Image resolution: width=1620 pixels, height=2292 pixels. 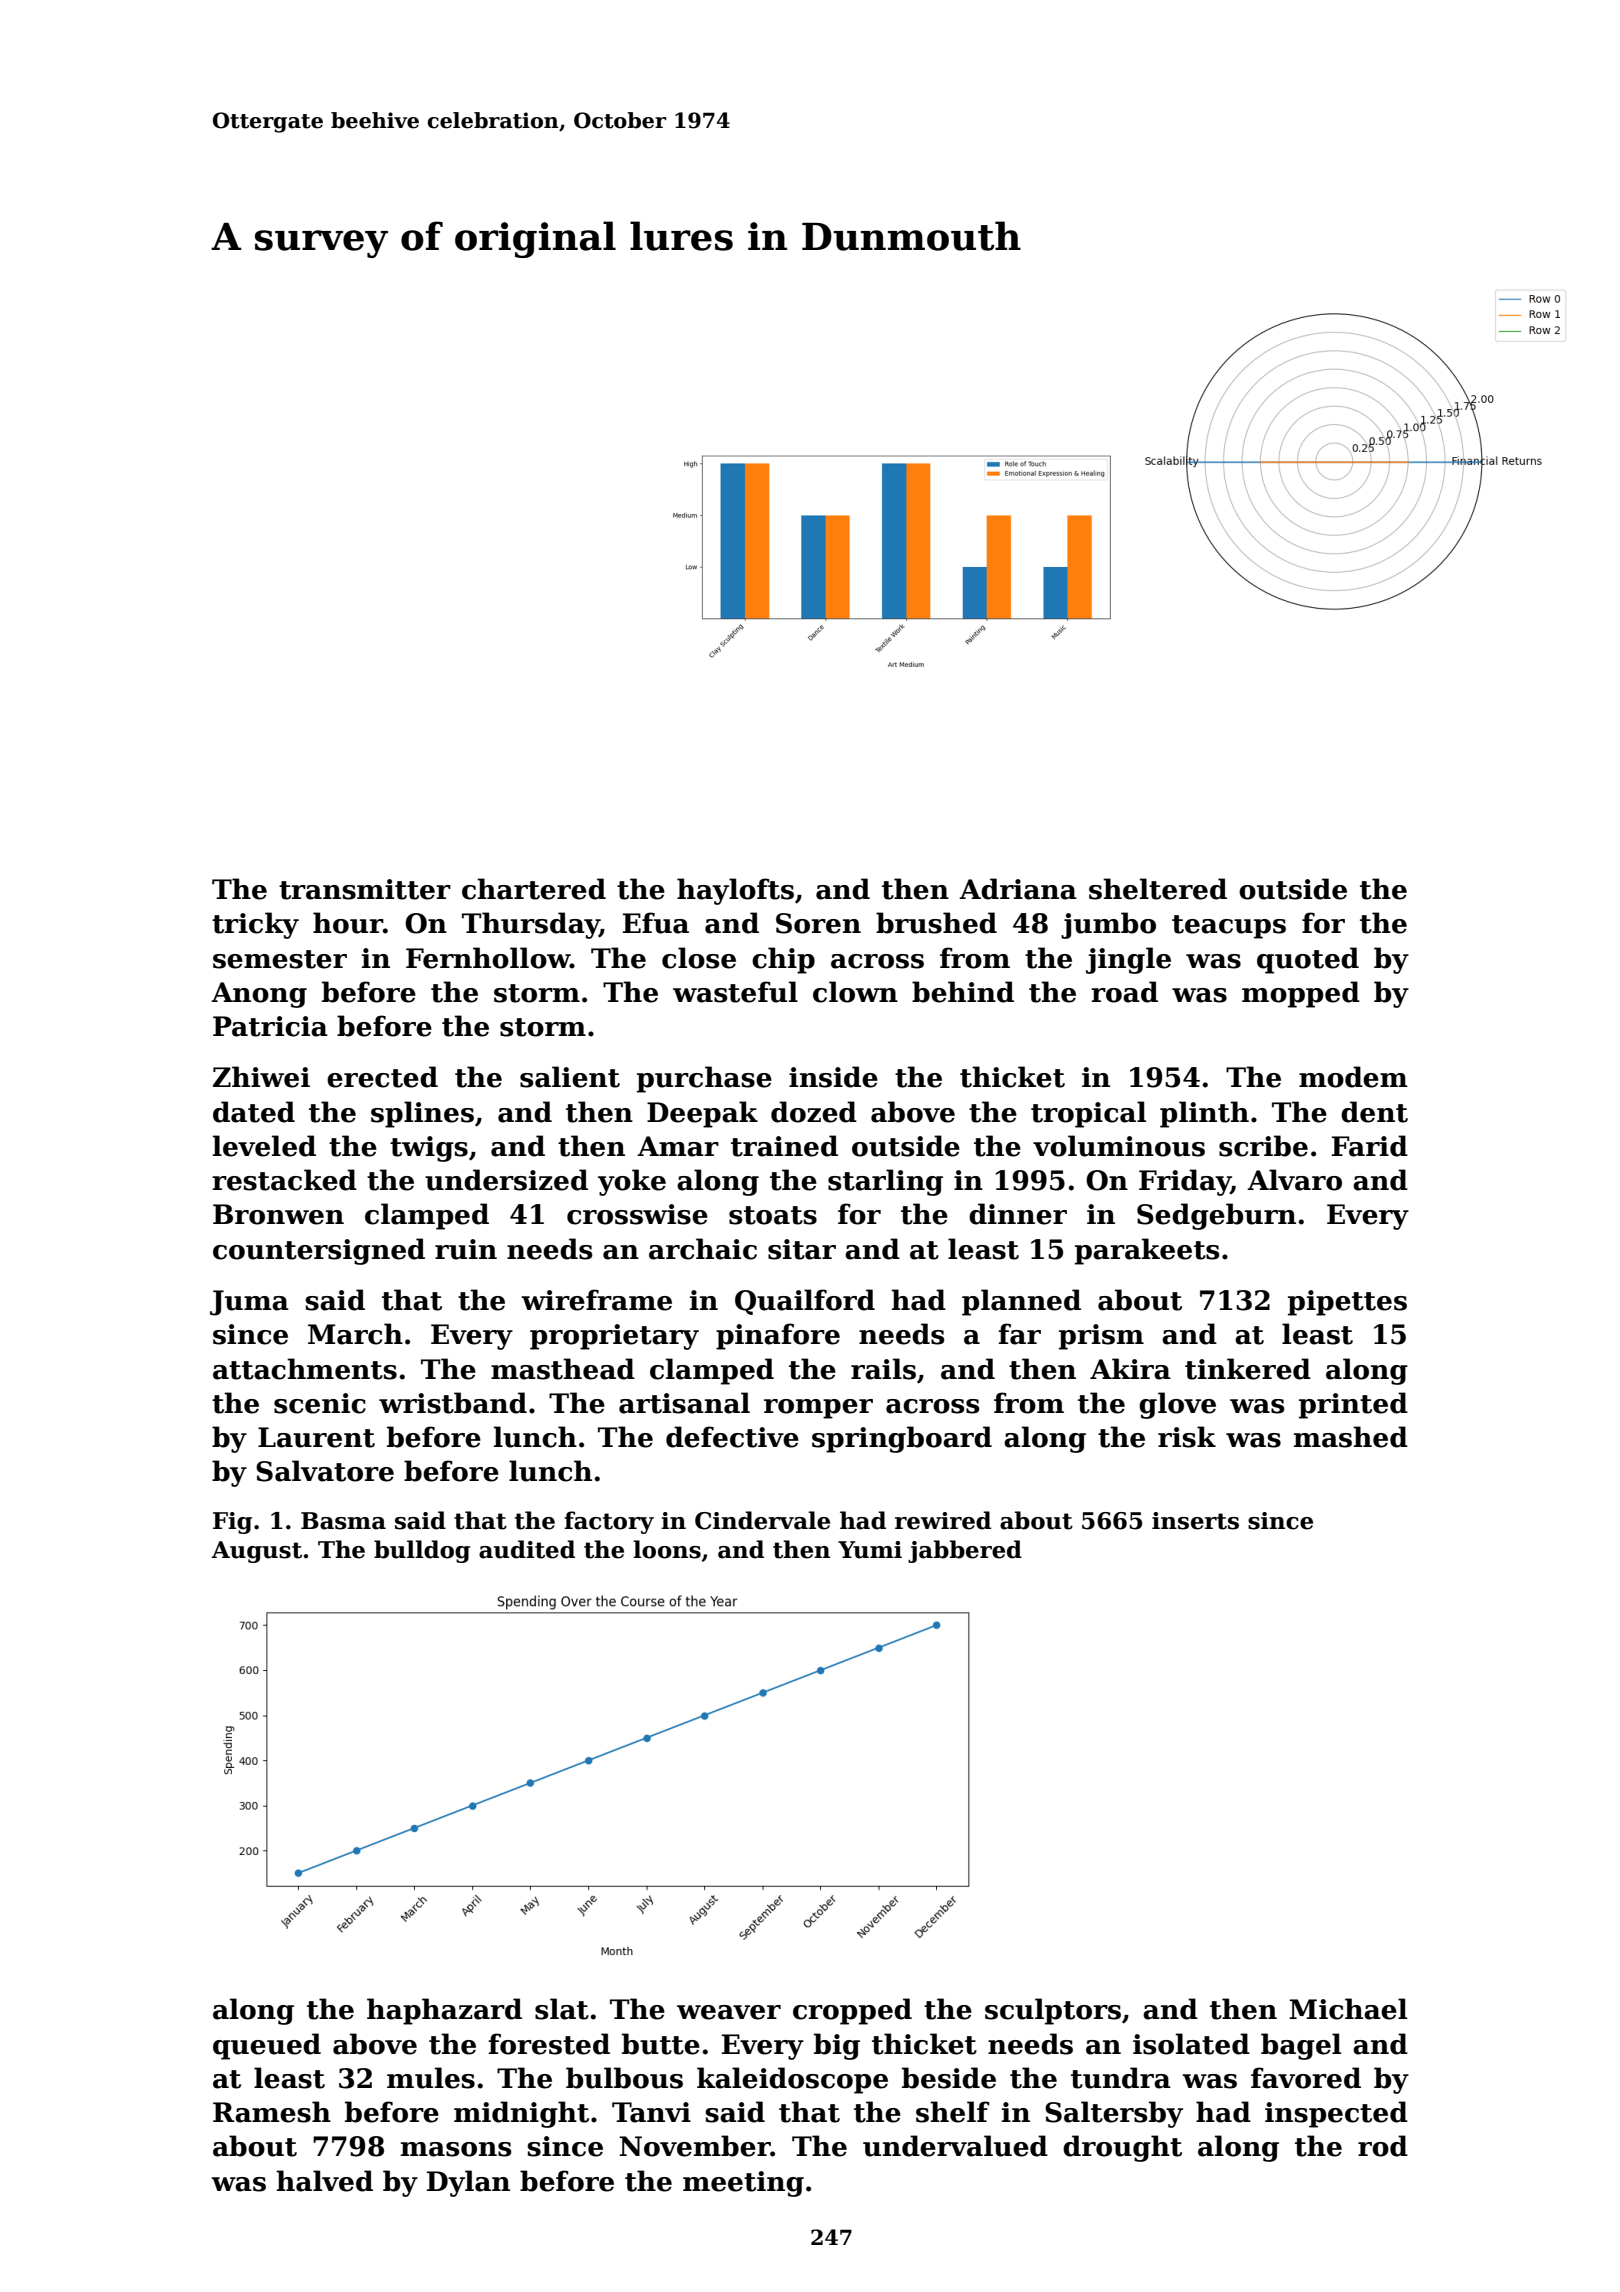 What do you see at coordinates (1308, 960) in the page?
I see `quoted` at bounding box center [1308, 960].
